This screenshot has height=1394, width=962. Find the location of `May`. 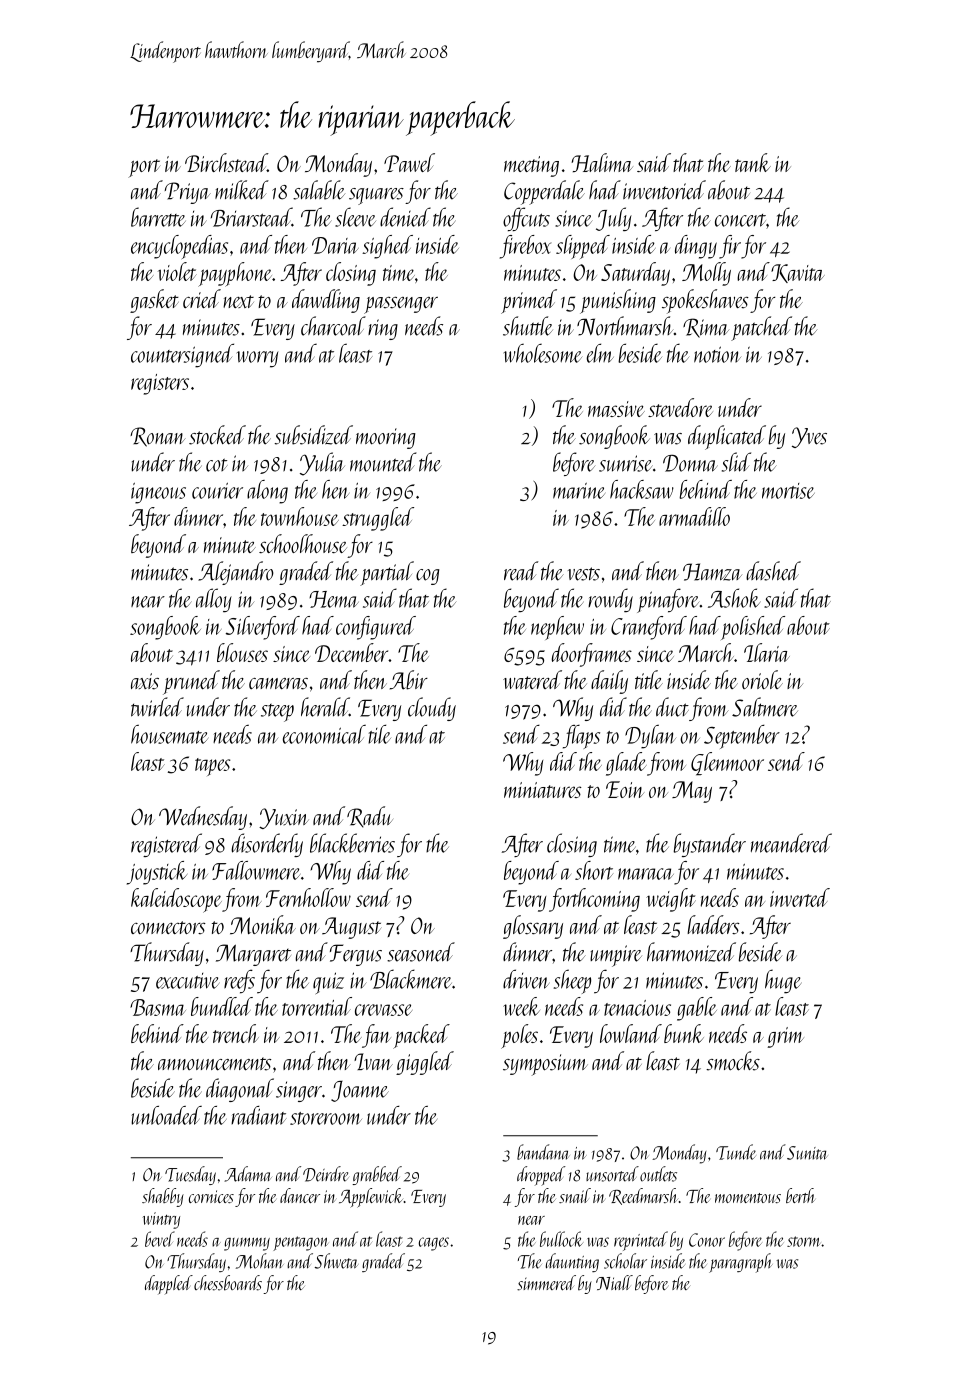

May is located at coordinates (692, 792).
